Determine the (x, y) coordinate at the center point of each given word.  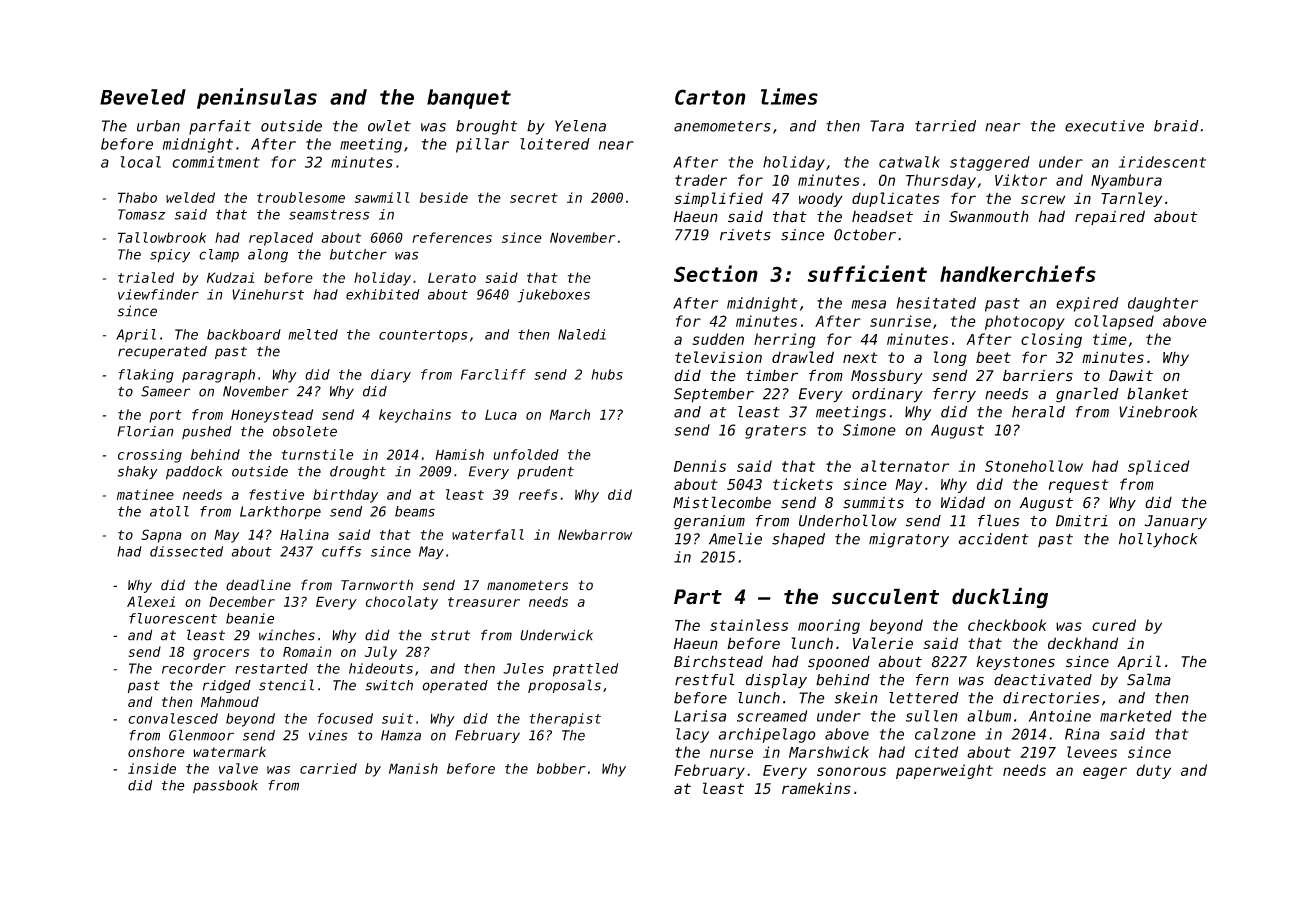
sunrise (900, 321)
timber (772, 375)
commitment (216, 162)
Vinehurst (268, 294)
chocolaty (402, 603)
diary (391, 376)
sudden (718, 339)
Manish (413, 768)
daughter (1163, 304)
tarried (945, 126)
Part (698, 597)
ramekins (816, 788)
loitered (555, 144)
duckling (1000, 598)
